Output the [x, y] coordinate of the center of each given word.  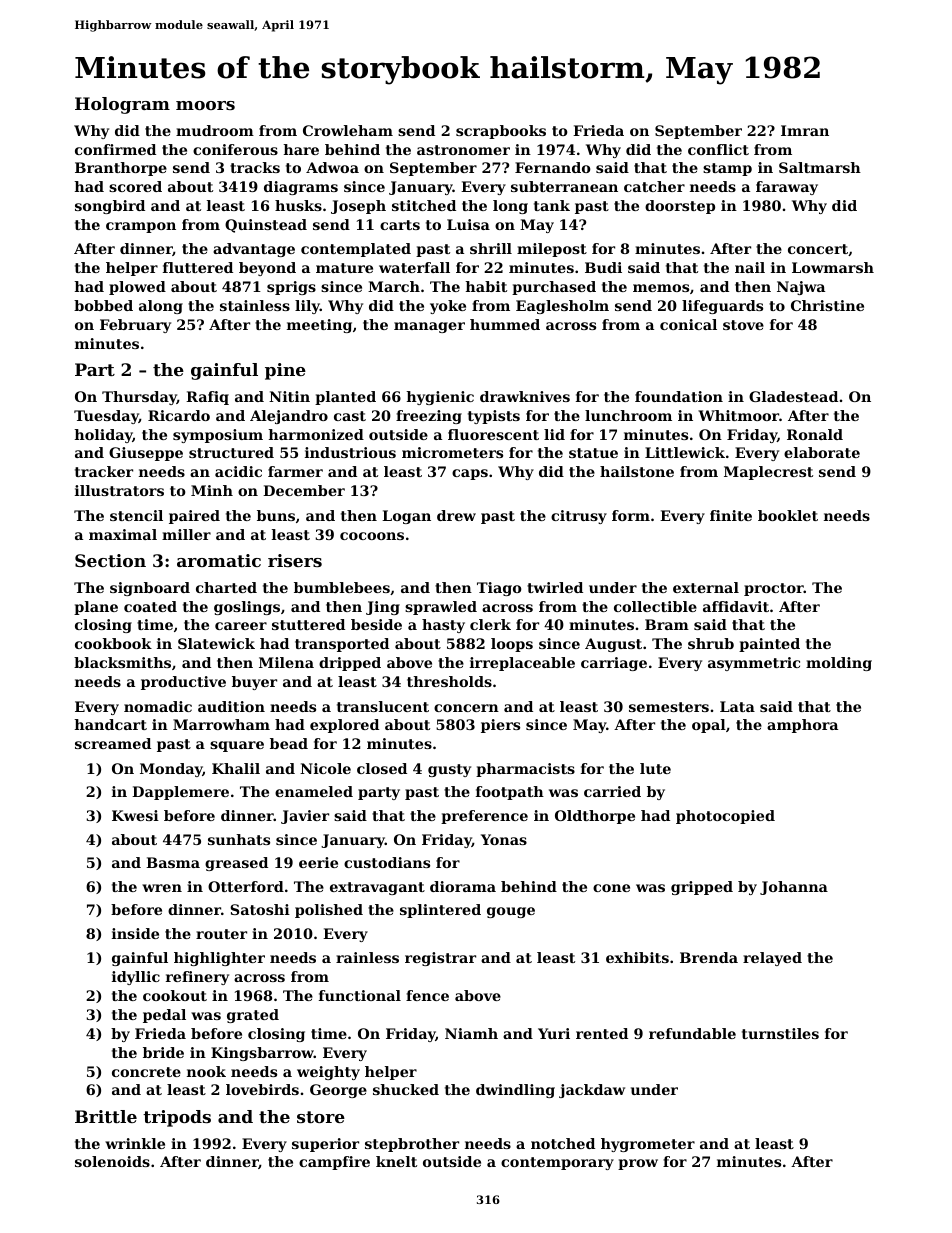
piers [500, 726]
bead [289, 743]
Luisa [468, 224]
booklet [788, 515]
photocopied [725, 817]
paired [194, 517]
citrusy [579, 517]
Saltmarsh [820, 167]
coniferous [235, 149]
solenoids [112, 1161]
